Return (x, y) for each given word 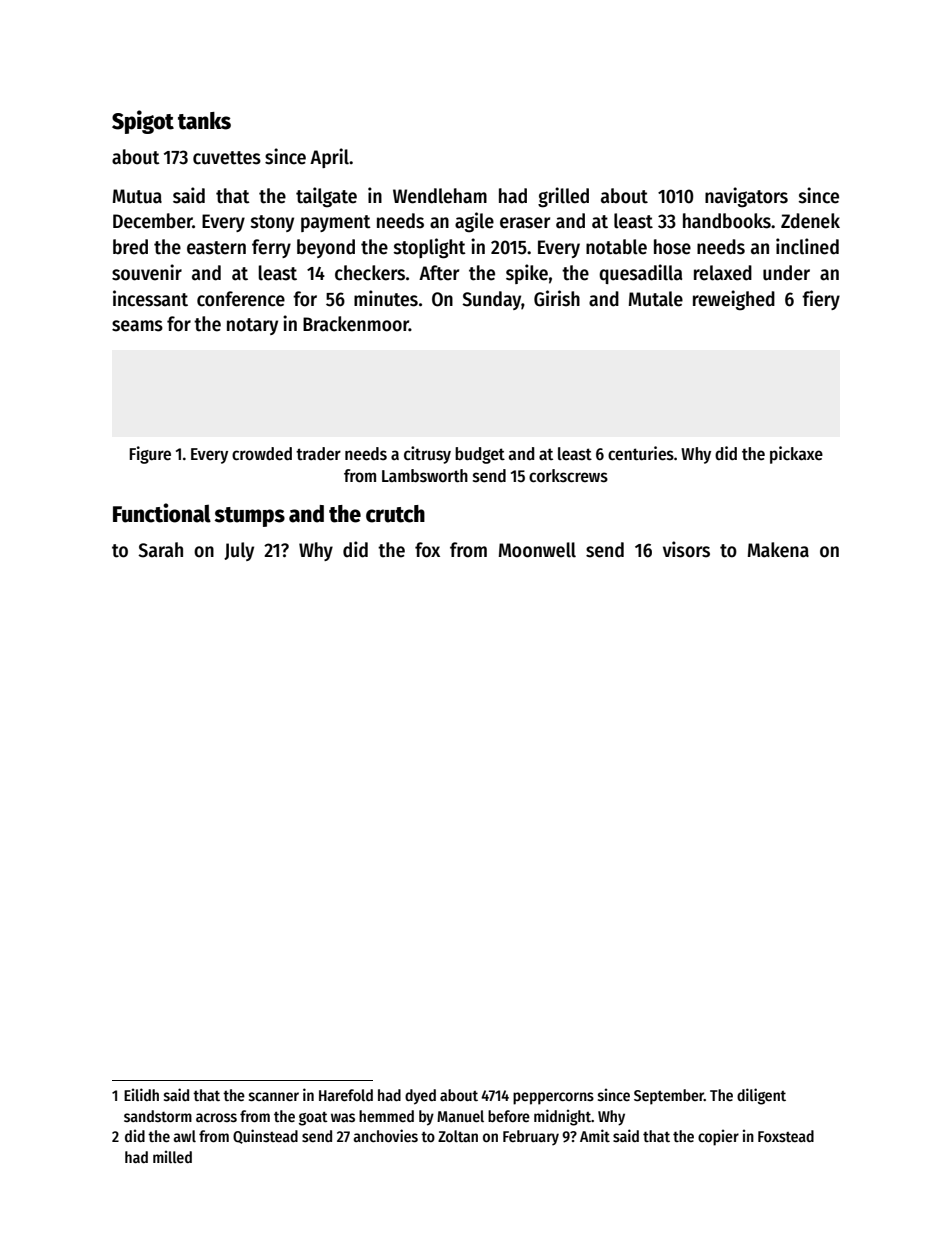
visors (686, 549)
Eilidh (141, 1094)
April (329, 158)
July (239, 551)
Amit (595, 1135)
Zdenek (810, 221)
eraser (525, 223)
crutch (395, 514)
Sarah (160, 550)
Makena (778, 550)
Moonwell (537, 550)
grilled (563, 197)
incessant (150, 298)
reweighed (734, 300)
